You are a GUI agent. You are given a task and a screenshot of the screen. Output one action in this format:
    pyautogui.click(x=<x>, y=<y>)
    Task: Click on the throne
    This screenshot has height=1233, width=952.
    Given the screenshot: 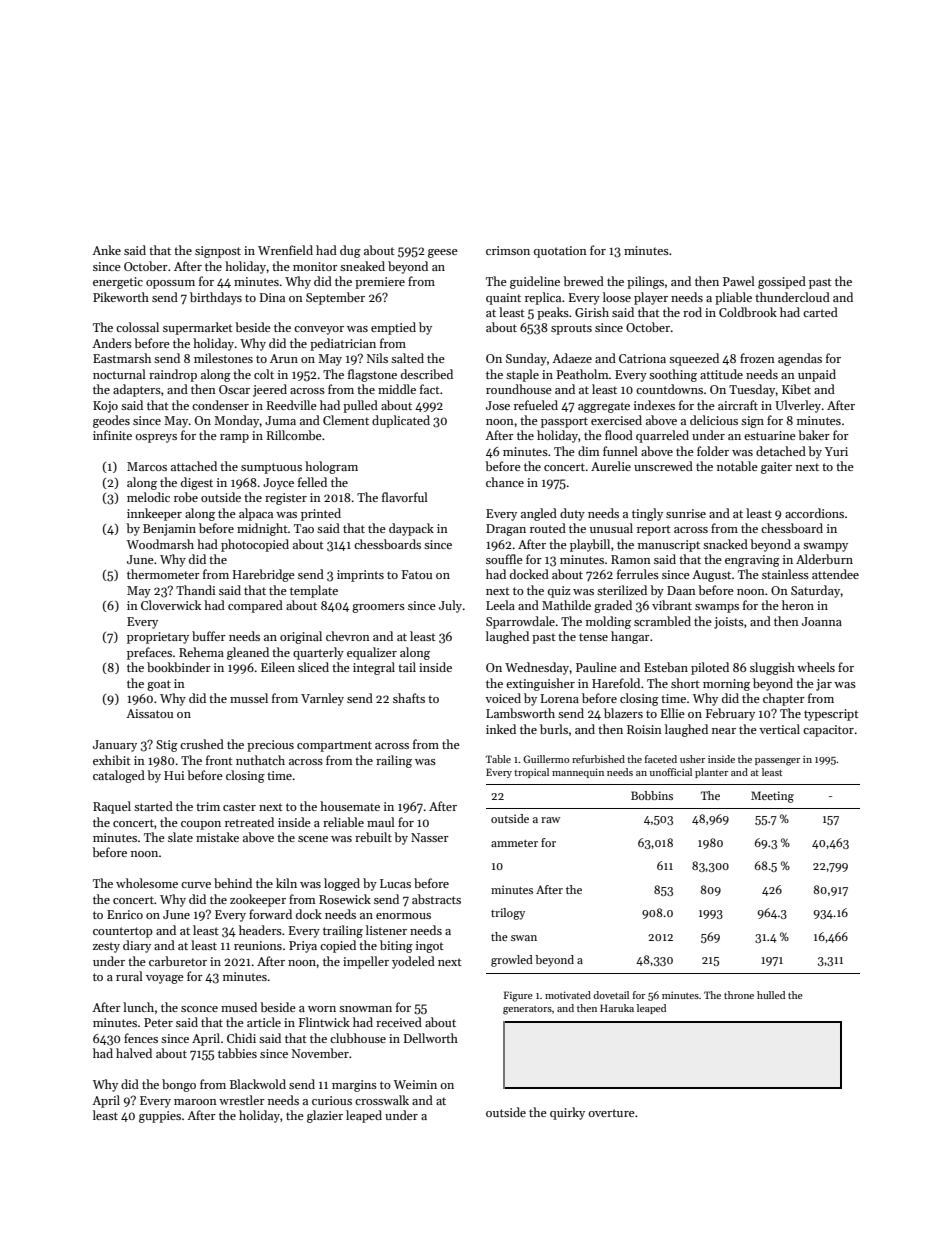 What is the action you would take?
    pyautogui.click(x=739, y=995)
